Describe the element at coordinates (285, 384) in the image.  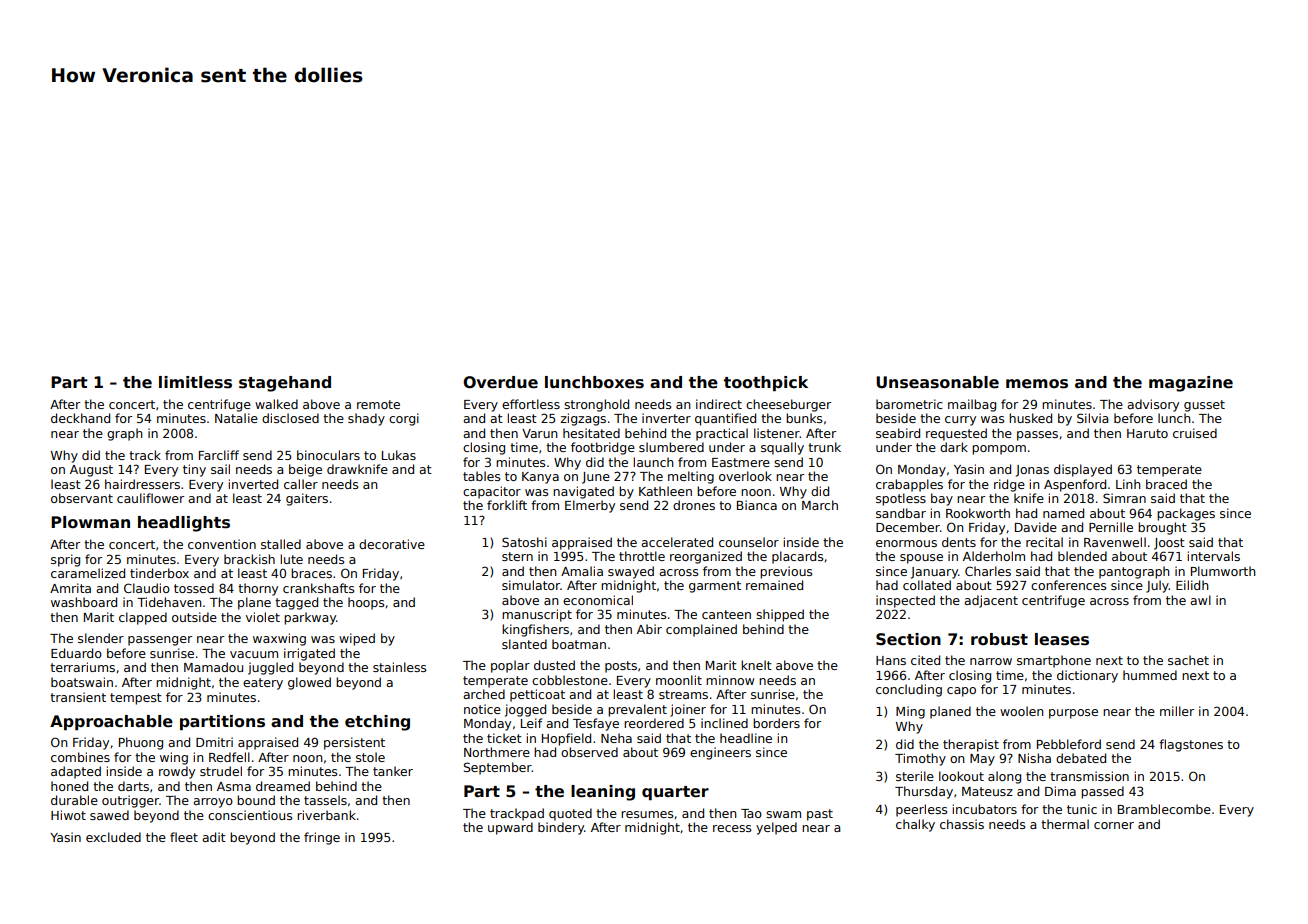
I see `stagehand` at that location.
